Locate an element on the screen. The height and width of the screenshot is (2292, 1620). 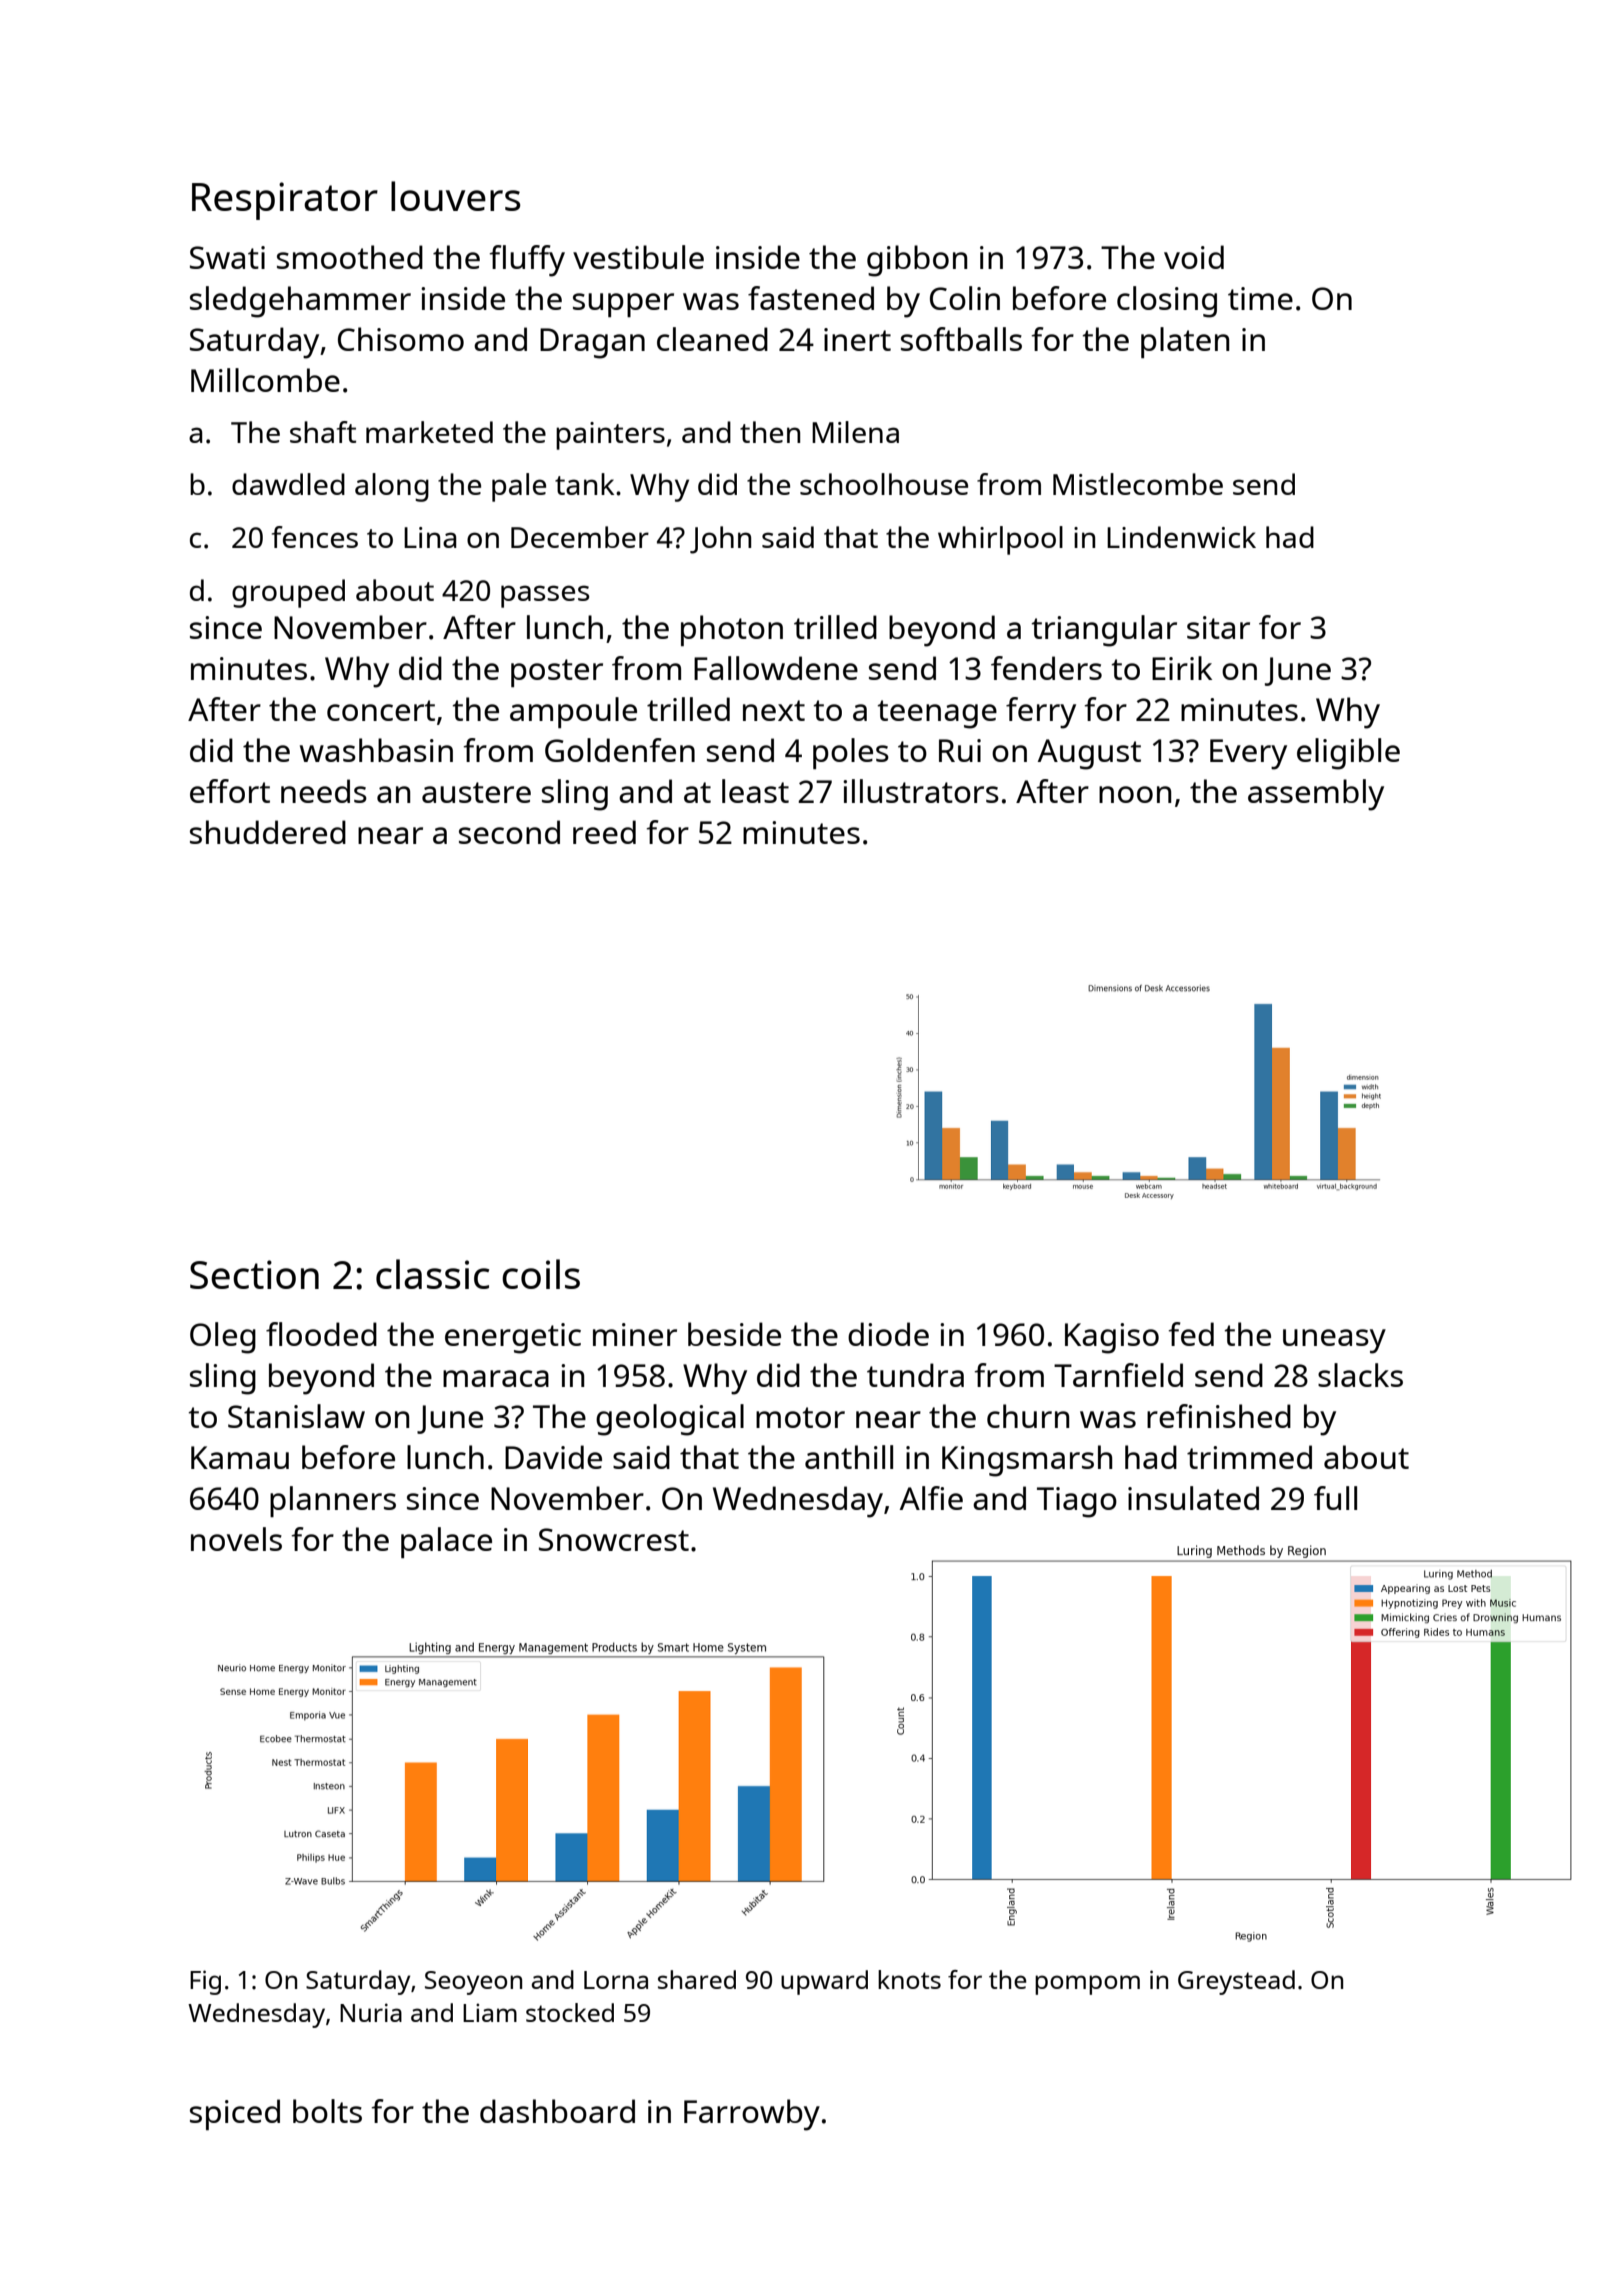
smoothed is located at coordinates (350, 257).
